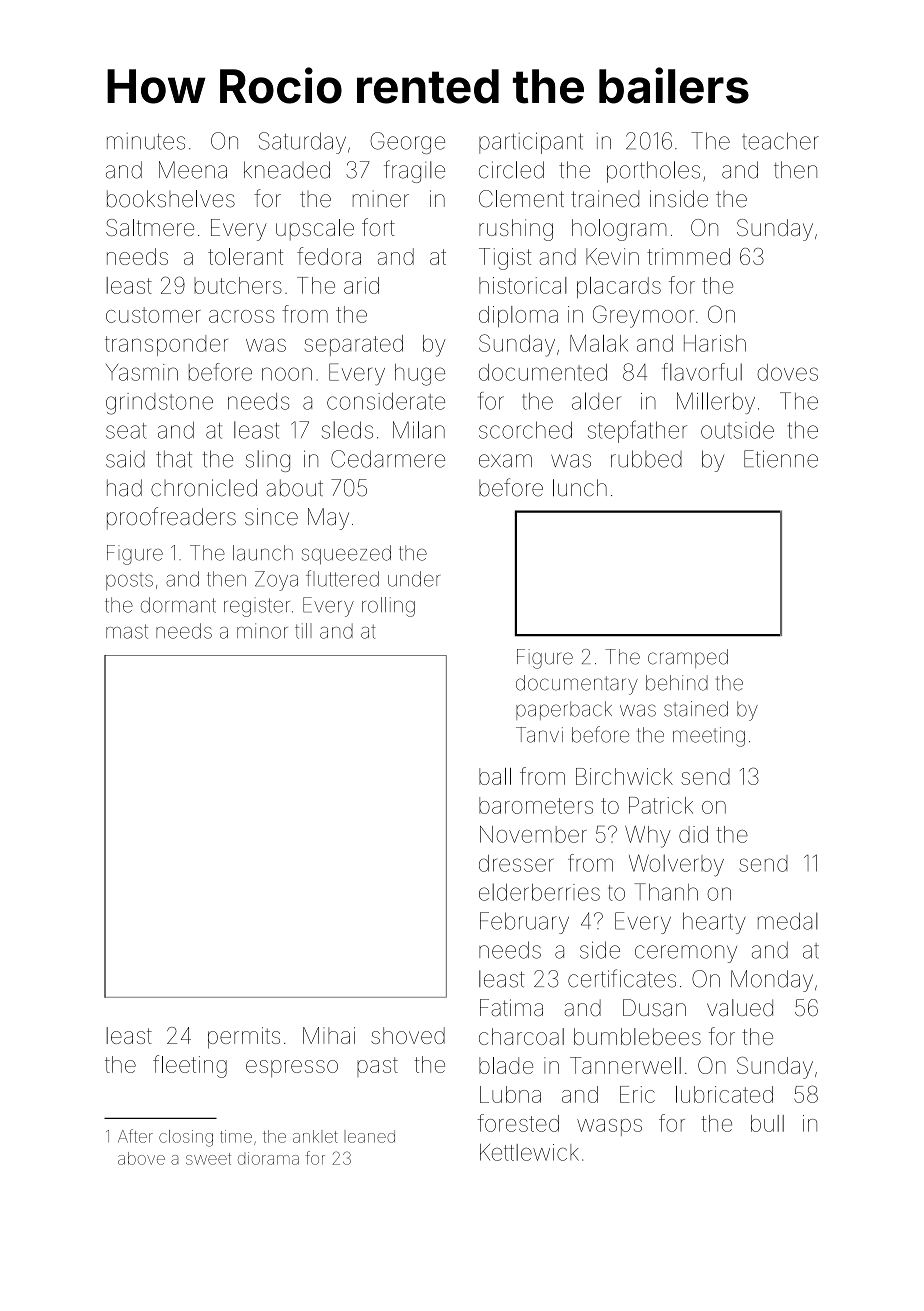 This document has width=924, height=1311. What do you see at coordinates (688, 658) in the document?
I see `cramped` at bounding box center [688, 658].
